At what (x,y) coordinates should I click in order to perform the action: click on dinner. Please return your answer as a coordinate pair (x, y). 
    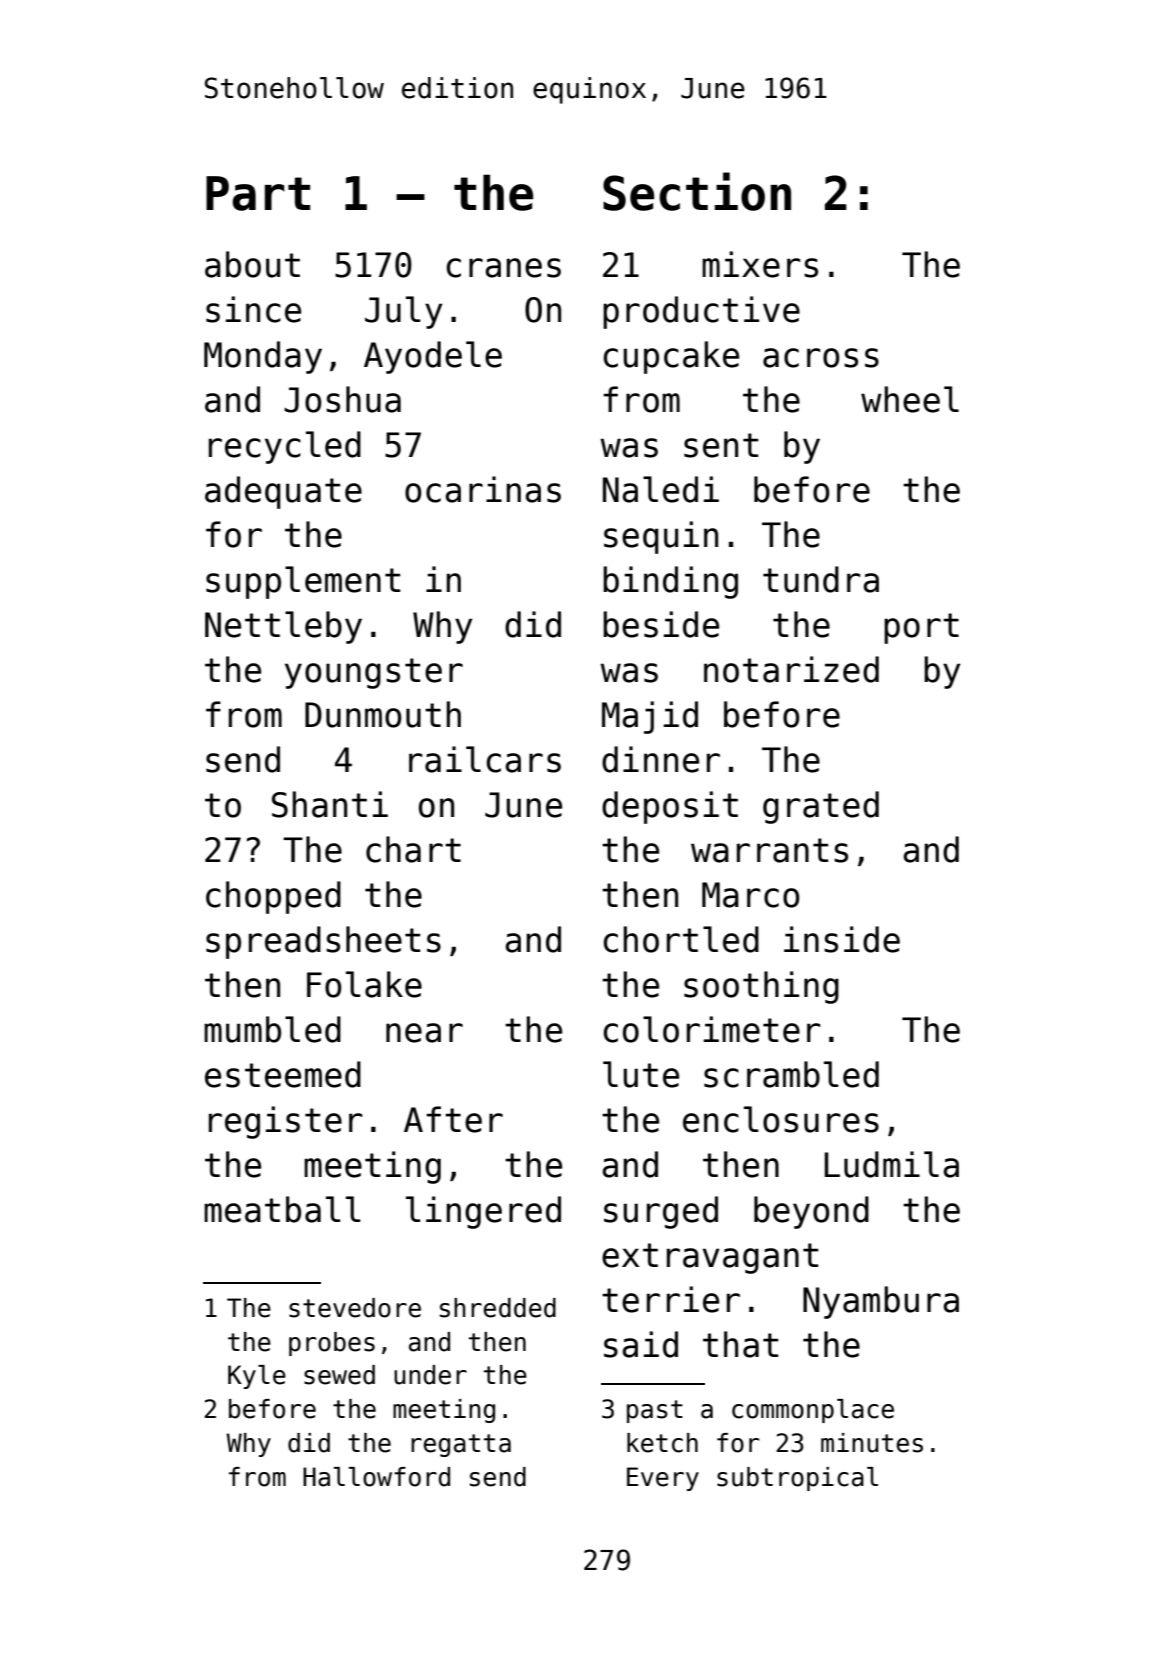
    Looking at the image, I should click on (661, 759).
